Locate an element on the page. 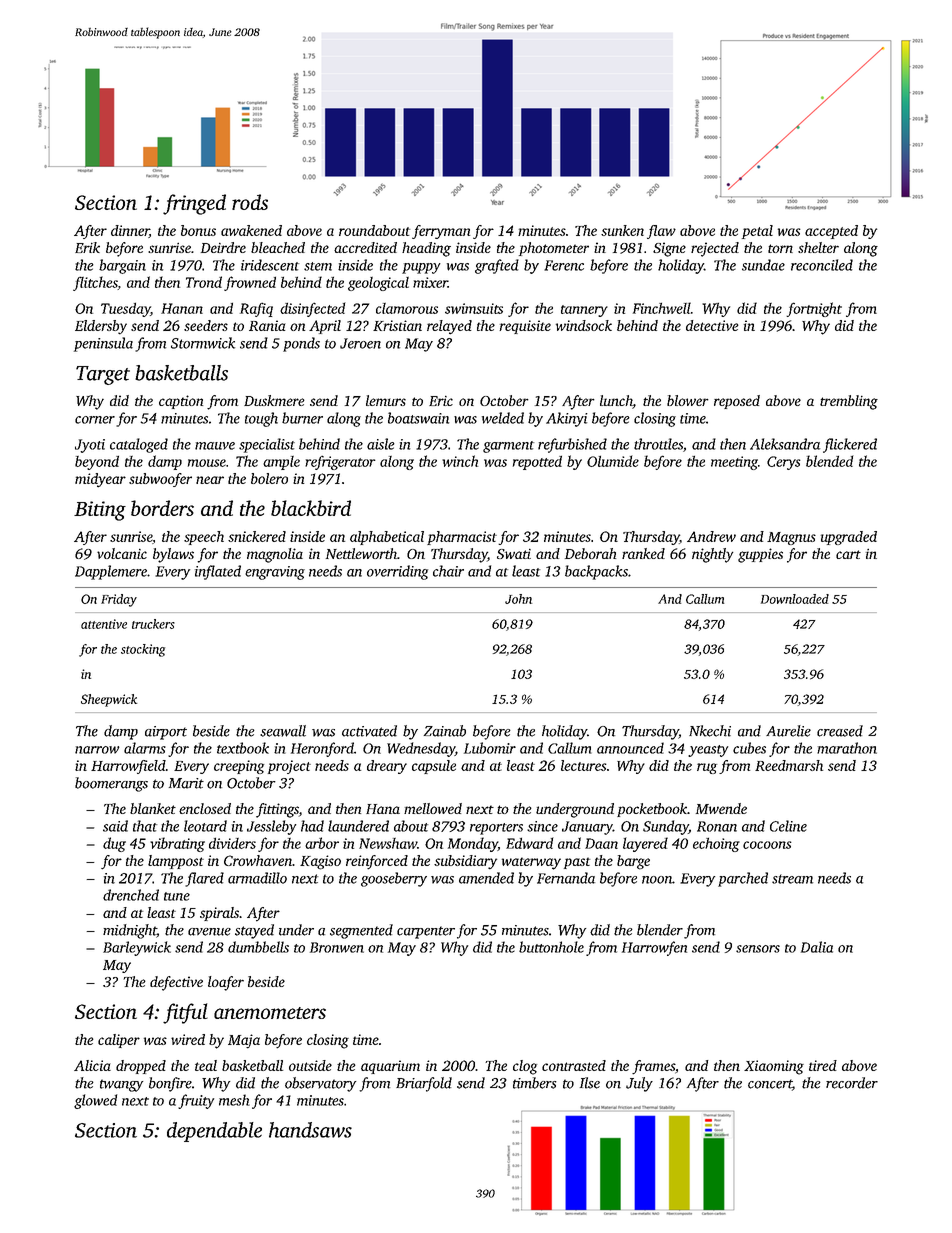 The height and width of the document is (1233, 952). fringed is located at coordinates (194, 204).
